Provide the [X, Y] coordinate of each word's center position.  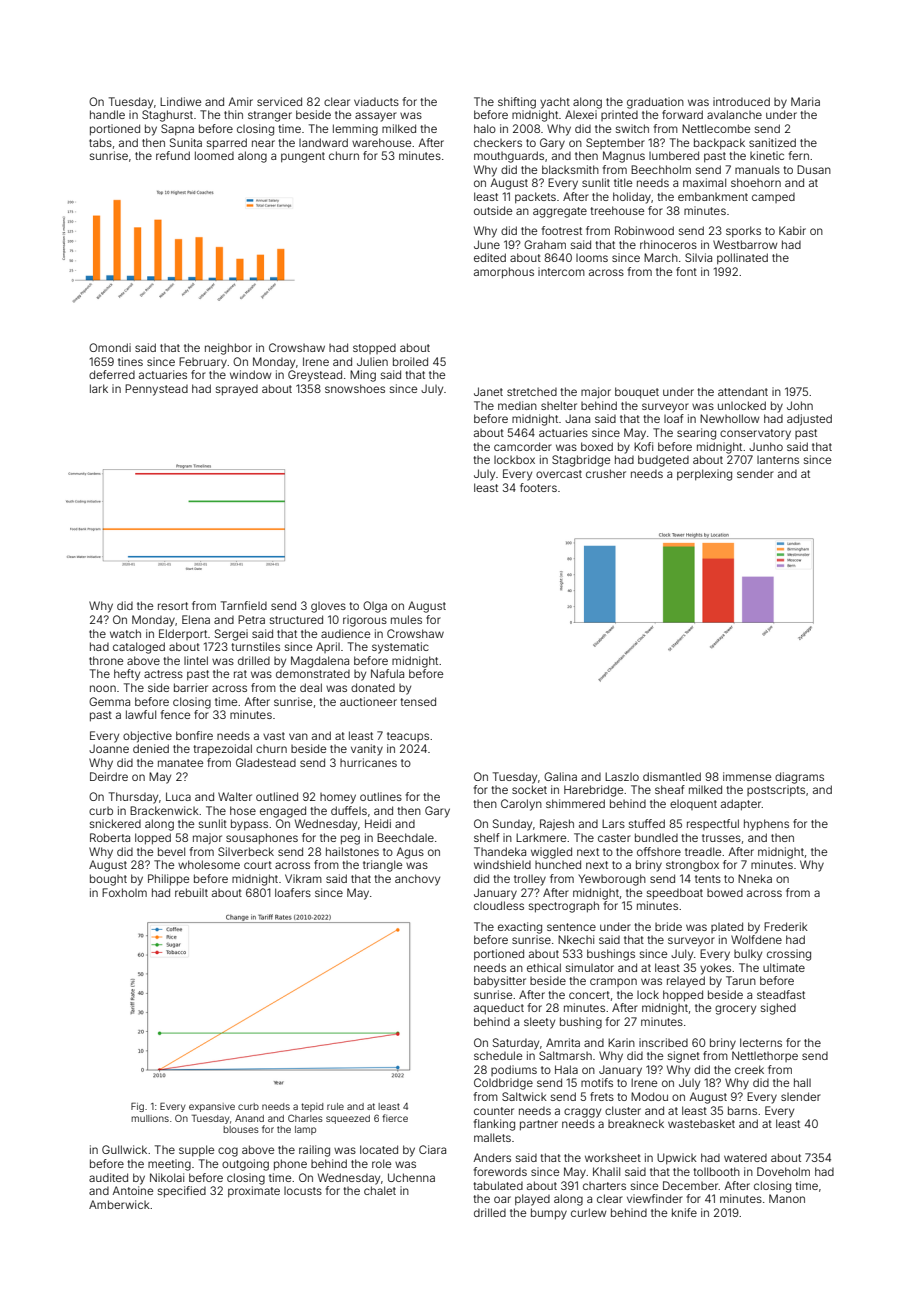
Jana [577, 418]
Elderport [183, 634]
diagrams [799, 778]
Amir [240, 101]
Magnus [624, 157]
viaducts [376, 101]
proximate [254, 1191]
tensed [418, 701]
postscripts [776, 790]
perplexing [704, 475]
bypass [249, 825]
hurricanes [368, 762]
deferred [112, 374]
